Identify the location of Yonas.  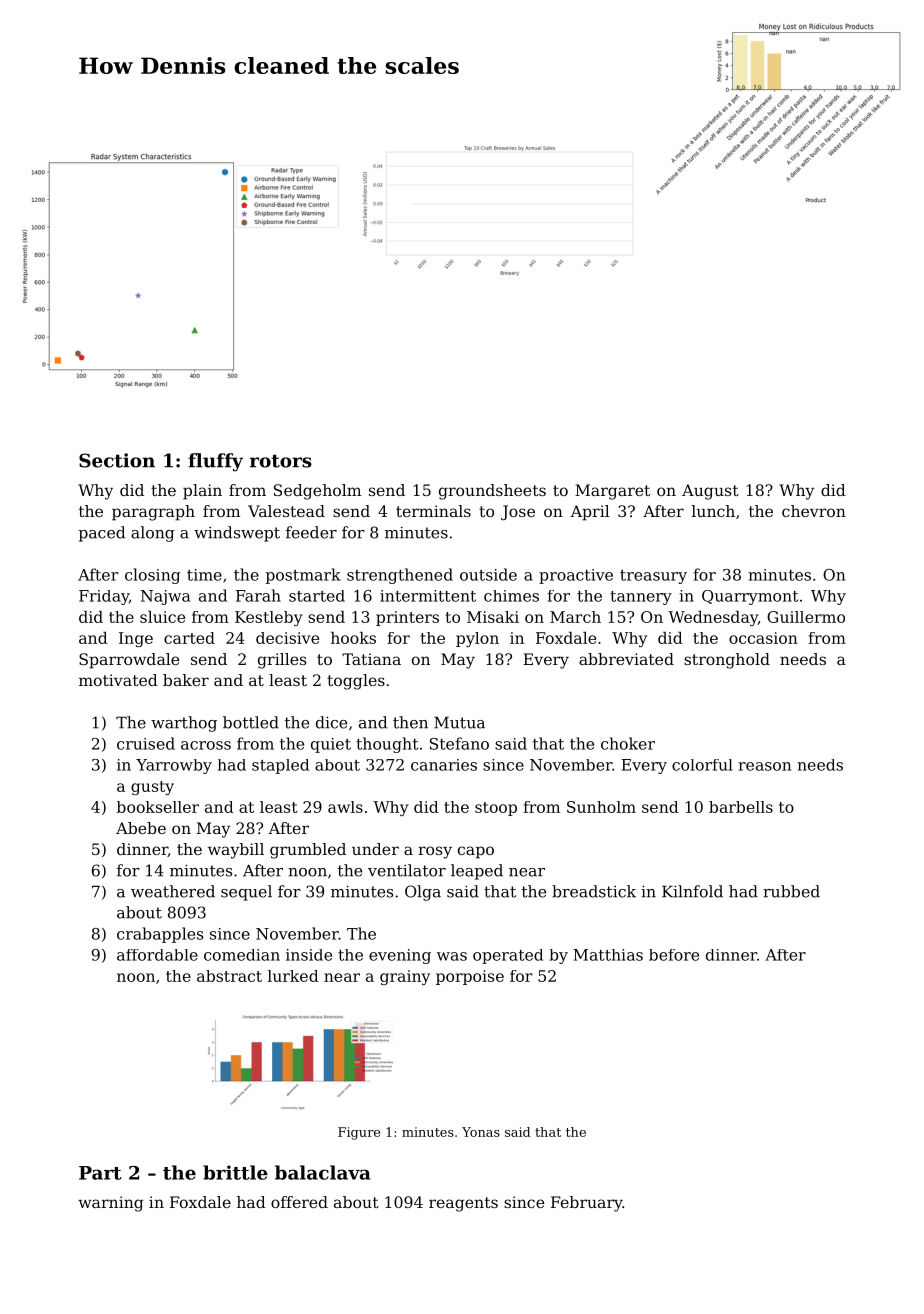
(481, 1132).
